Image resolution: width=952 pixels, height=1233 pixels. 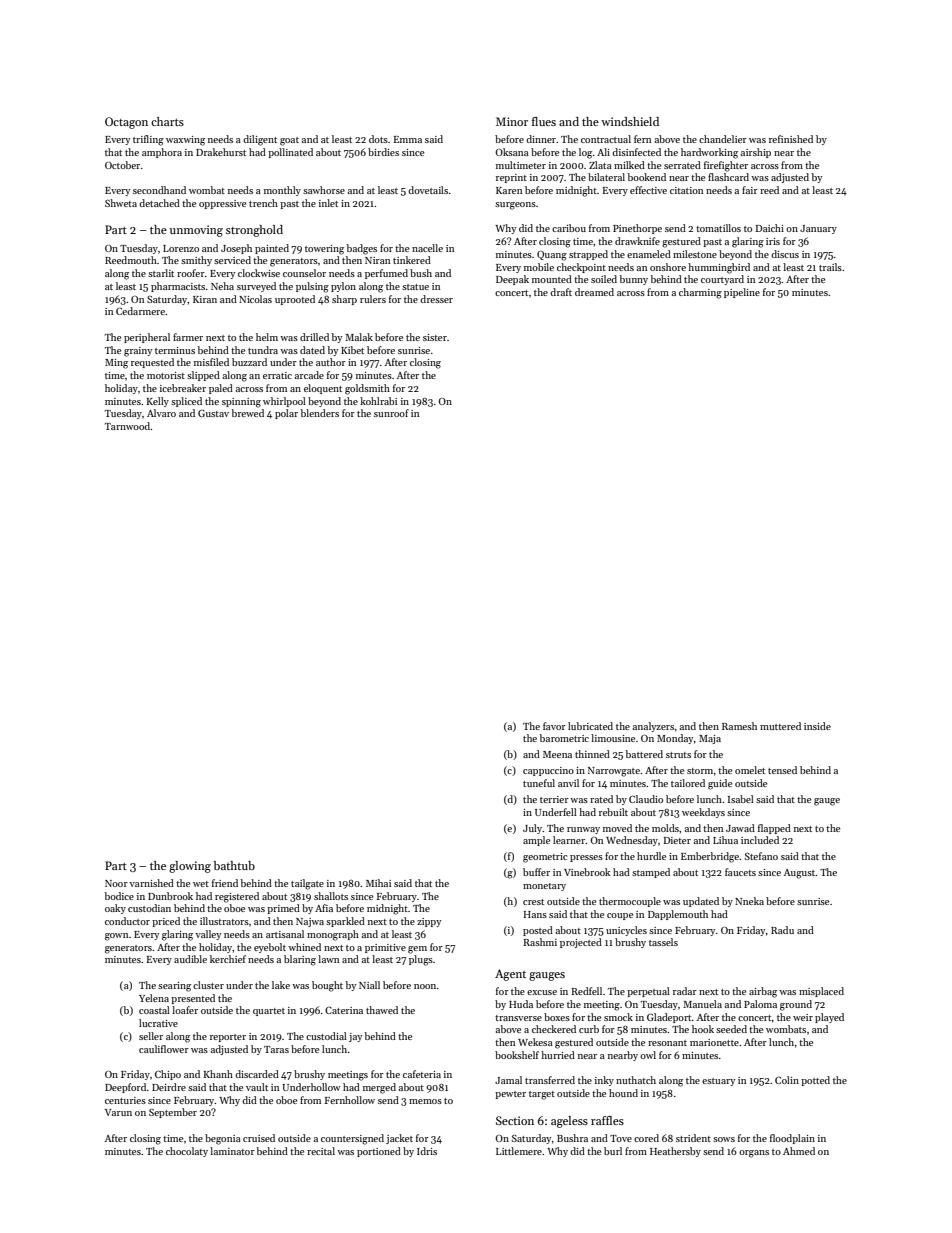 I want to click on Minor, so click(x=512, y=121).
